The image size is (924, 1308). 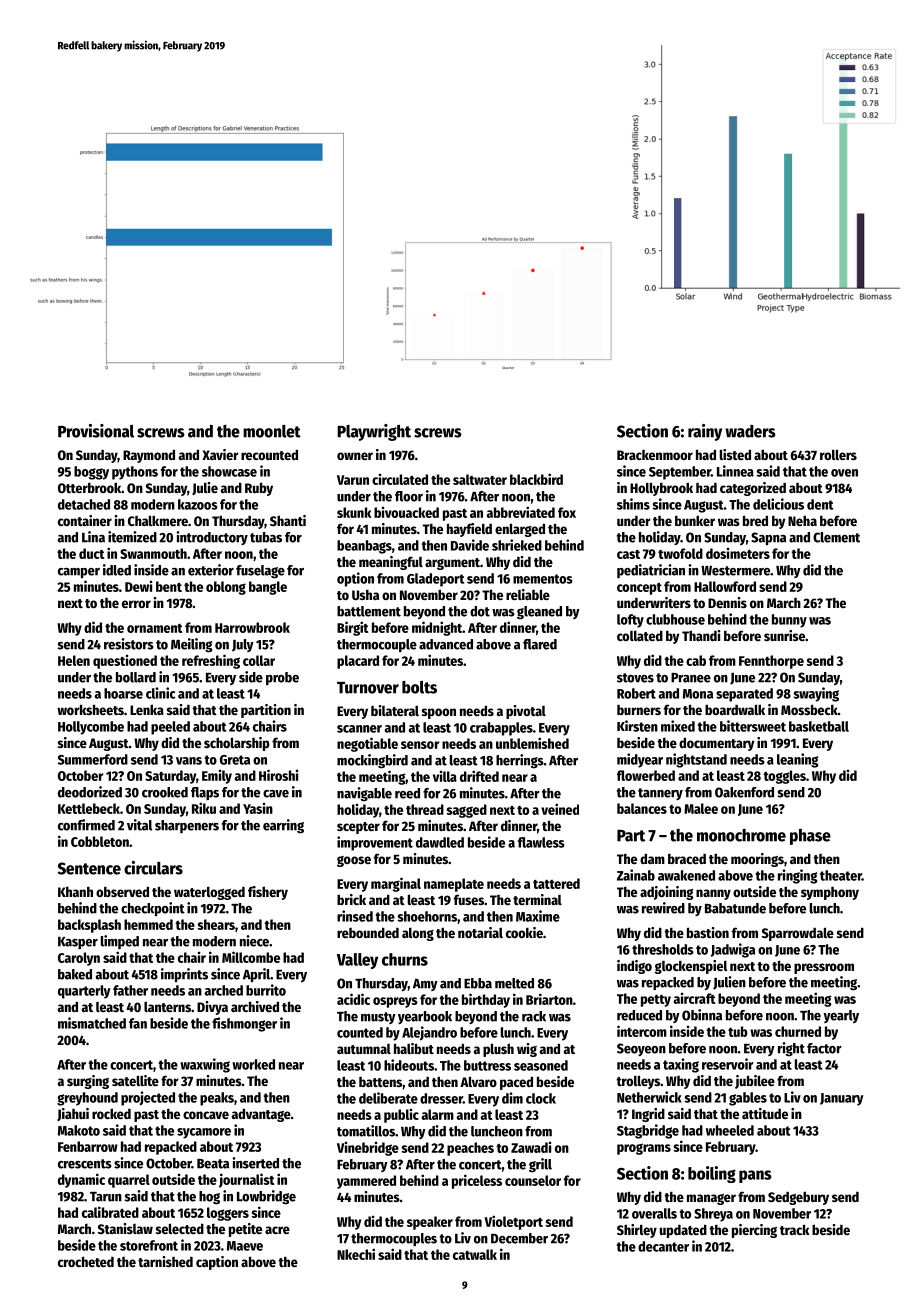 I want to click on Sedgebury, so click(x=798, y=1198).
